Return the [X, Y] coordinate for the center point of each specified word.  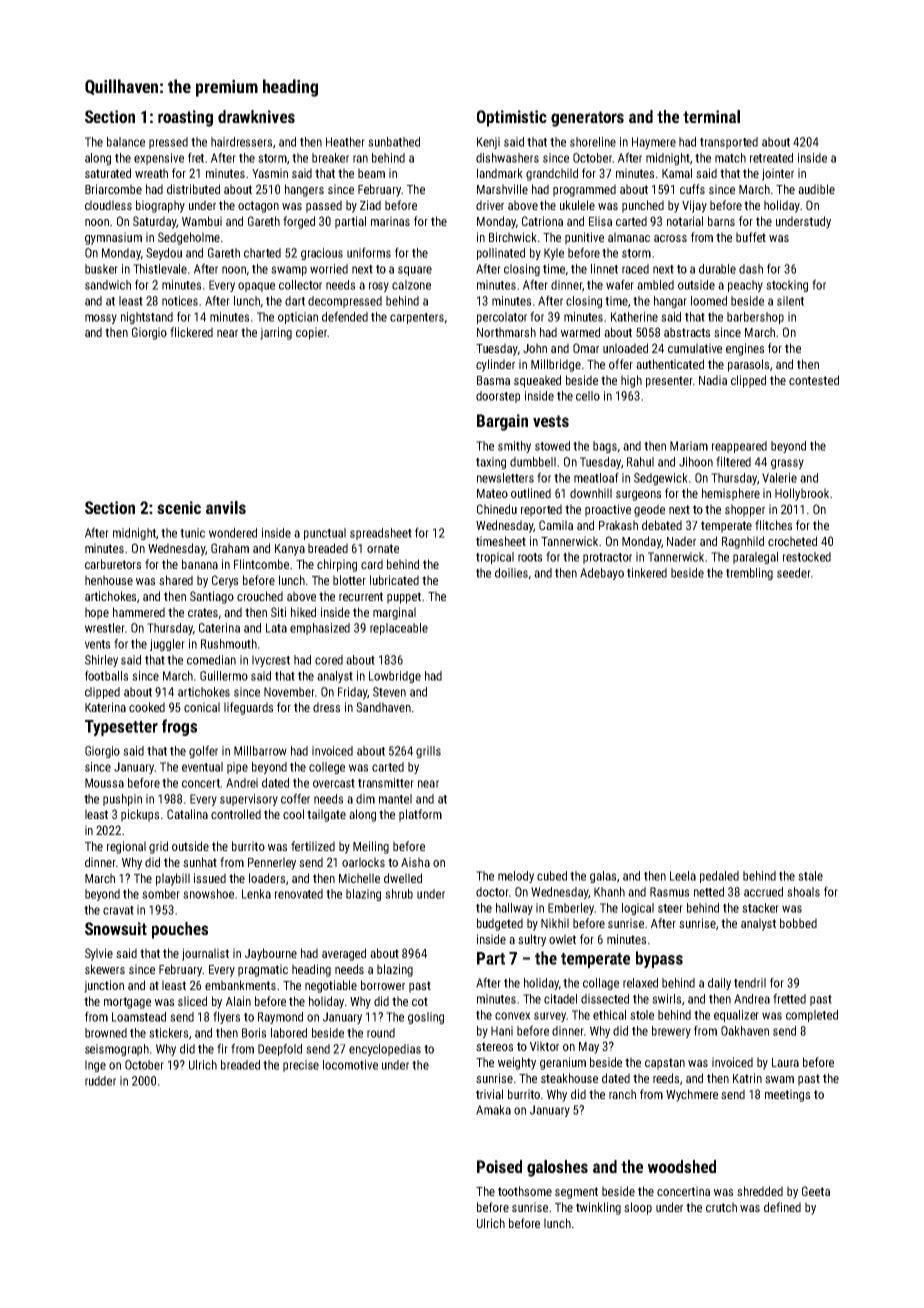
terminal [711, 116]
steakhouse [569, 1078]
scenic [179, 507]
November [289, 692]
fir [222, 1048]
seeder [794, 573]
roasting [185, 118]
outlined [531, 493]
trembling [749, 574]
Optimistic [512, 118]
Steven [389, 692]
